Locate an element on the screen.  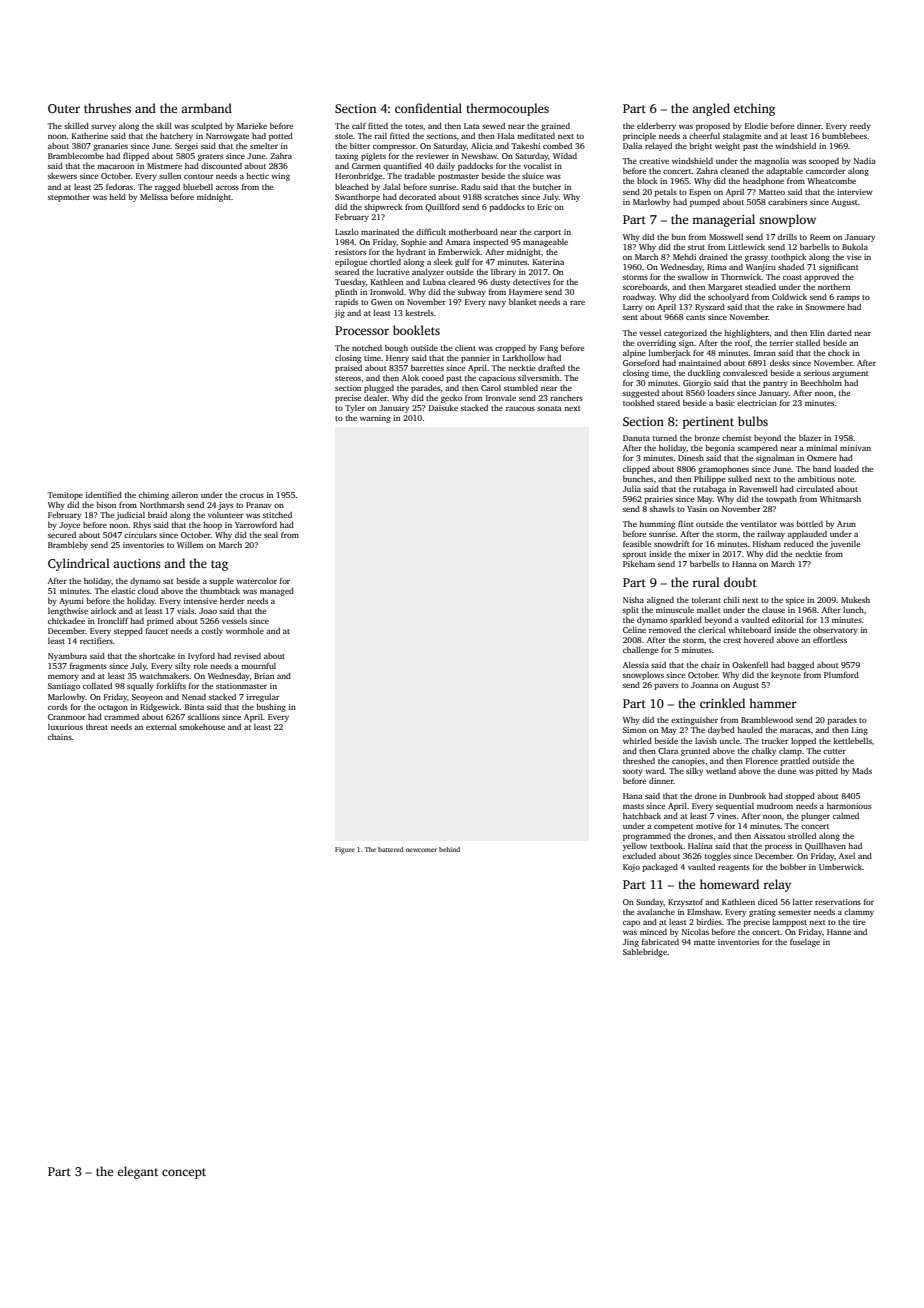
confidential is located at coordinates (428, 108).
